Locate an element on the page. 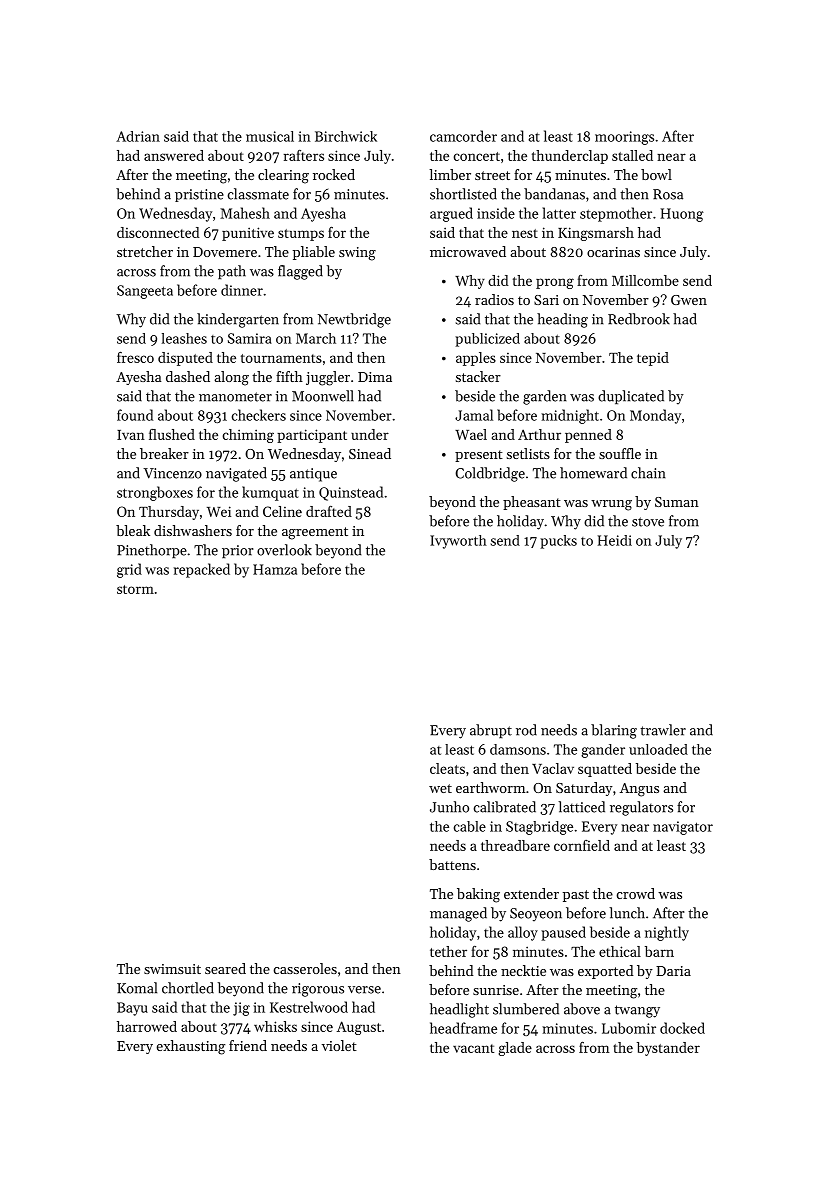 The width and height of the image is (831, 1179). vacant is located at coordinates (473, 1048).
